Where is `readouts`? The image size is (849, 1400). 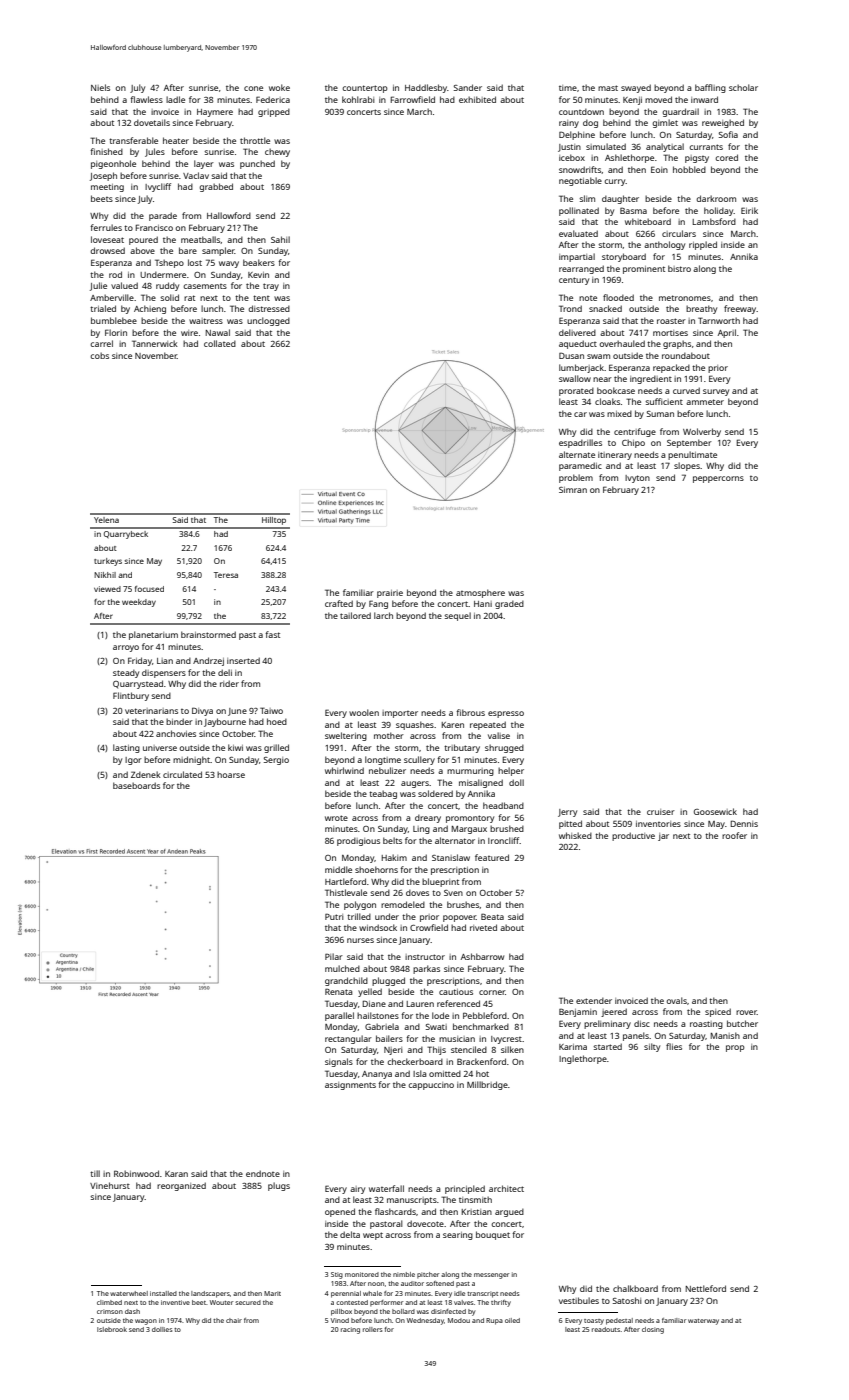 readouts is located at coordinates (606, 1329).
